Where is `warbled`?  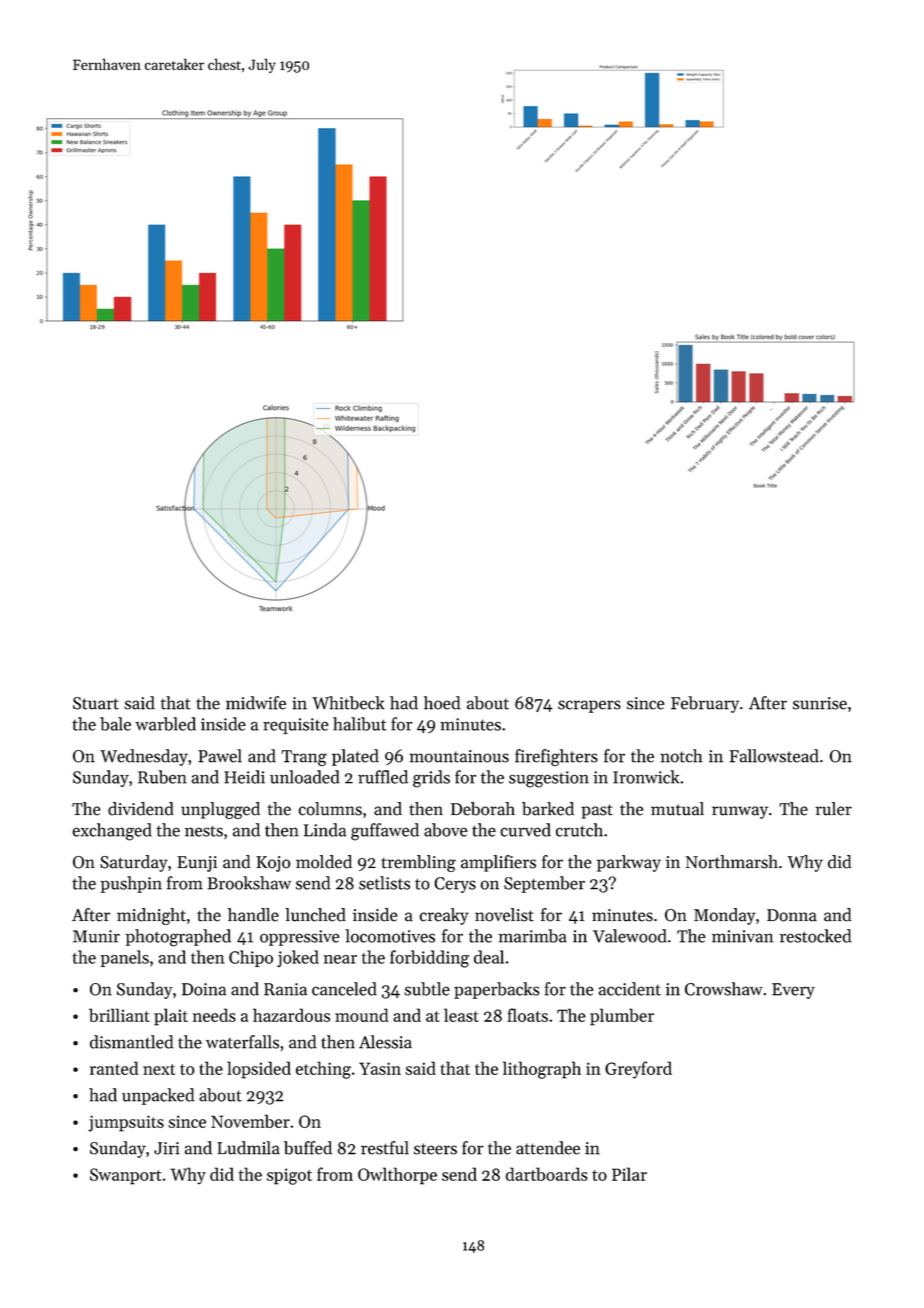 warbled is located at coordinates (165, 724).
